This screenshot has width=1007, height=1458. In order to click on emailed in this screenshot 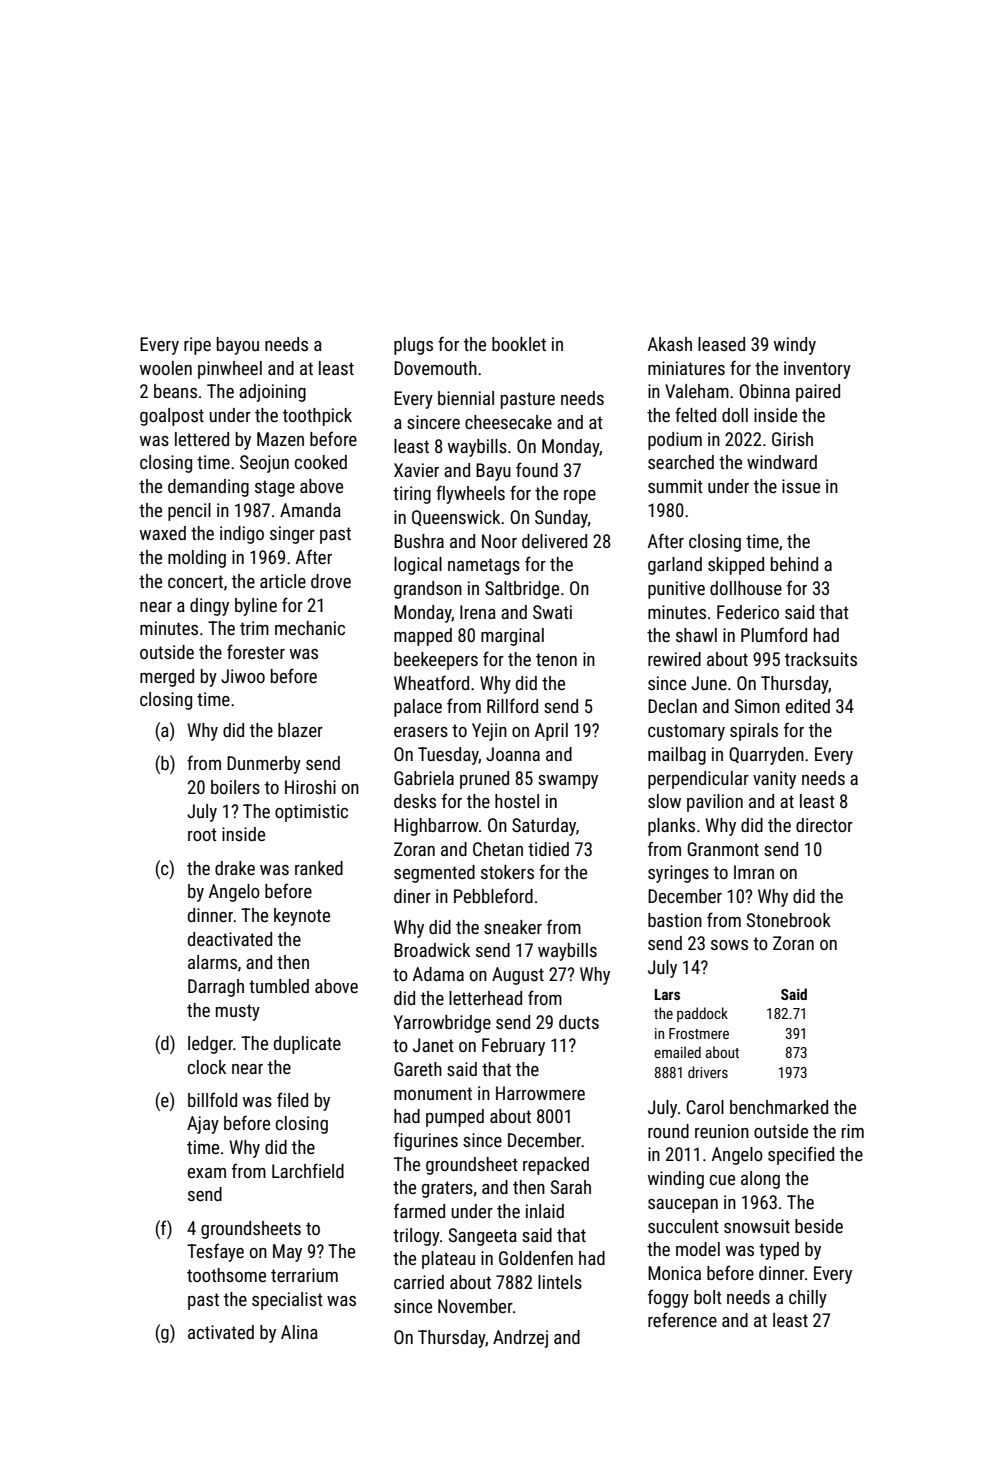, I will do `click(677, 1052)`.
